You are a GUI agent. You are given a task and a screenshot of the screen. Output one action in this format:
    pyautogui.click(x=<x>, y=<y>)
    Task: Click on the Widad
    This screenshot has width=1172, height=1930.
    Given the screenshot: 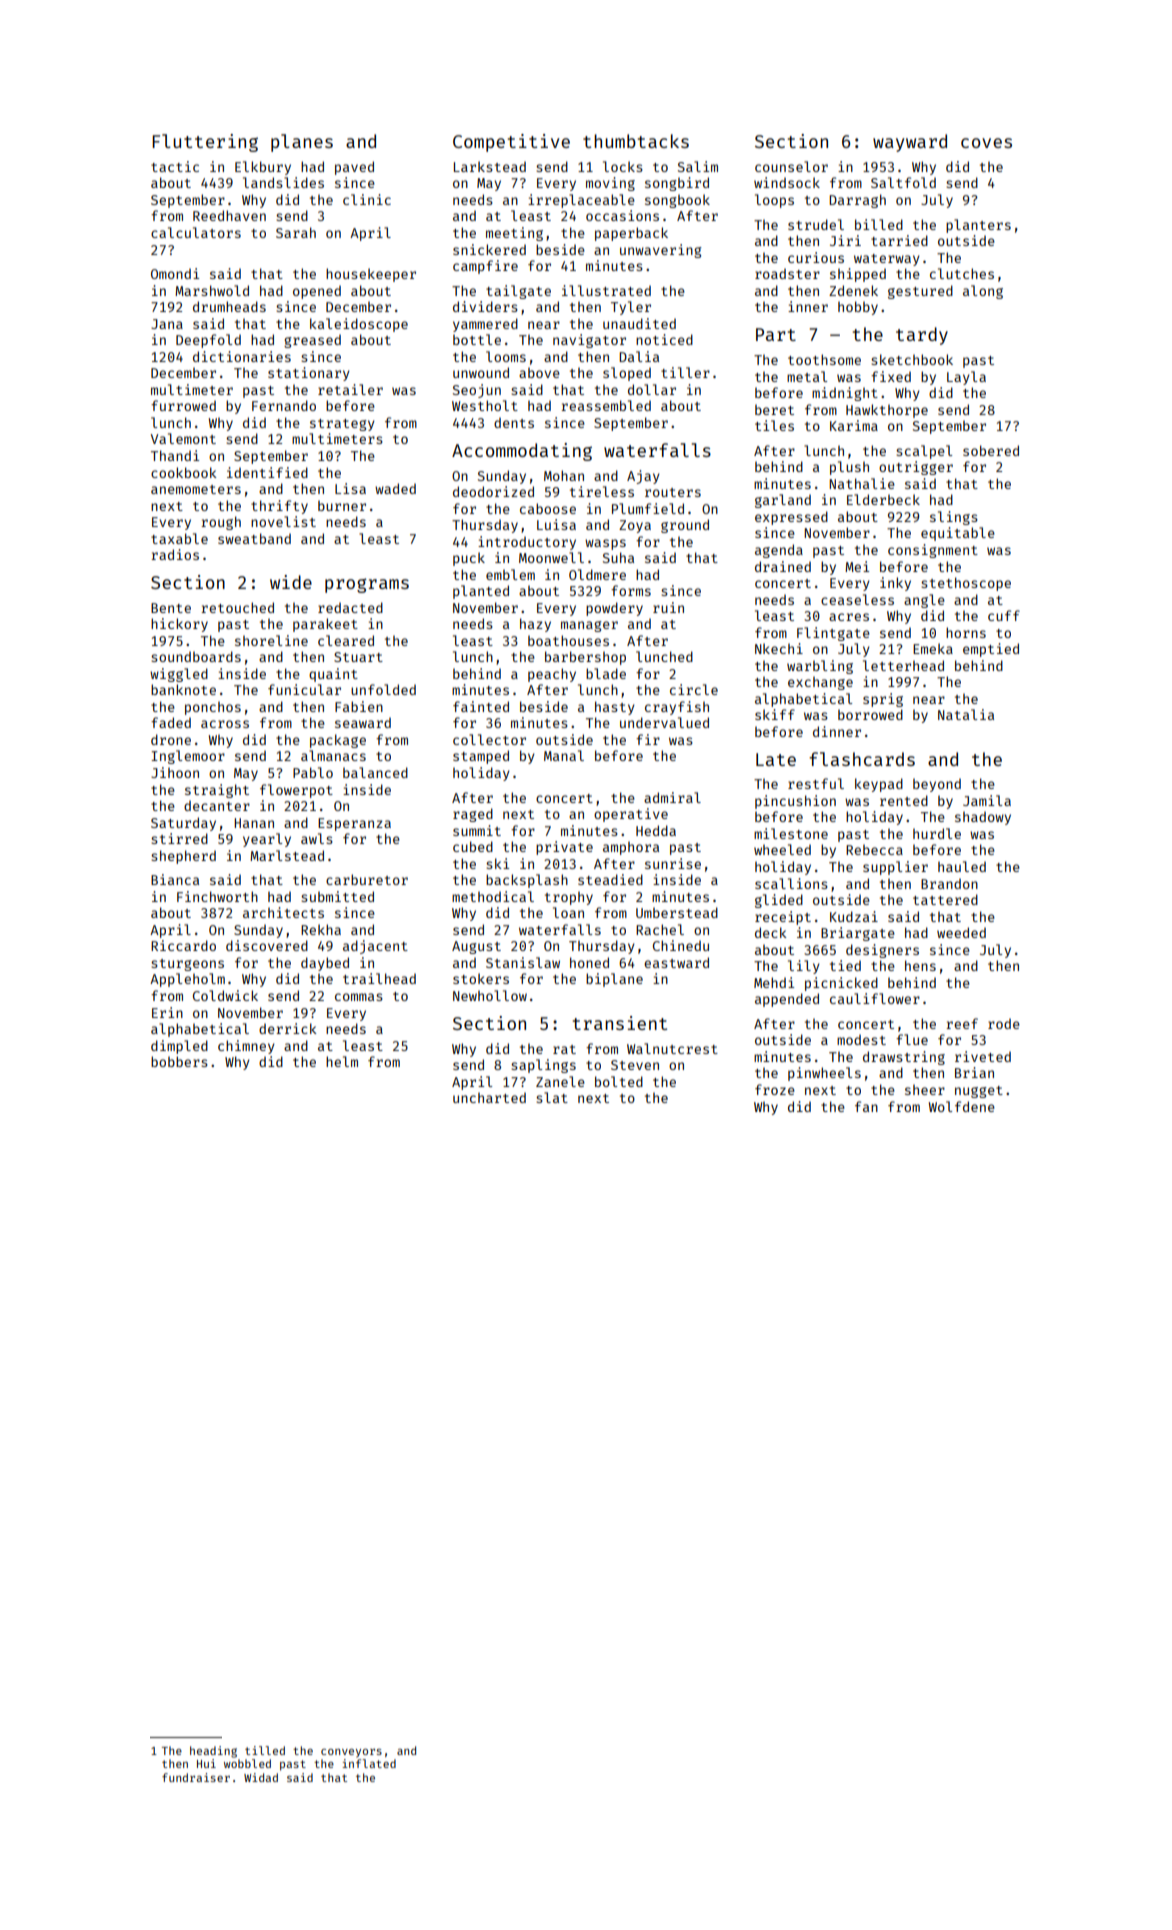 What is the action you would take?
    pyautogui.click(x=261, y=1777)
